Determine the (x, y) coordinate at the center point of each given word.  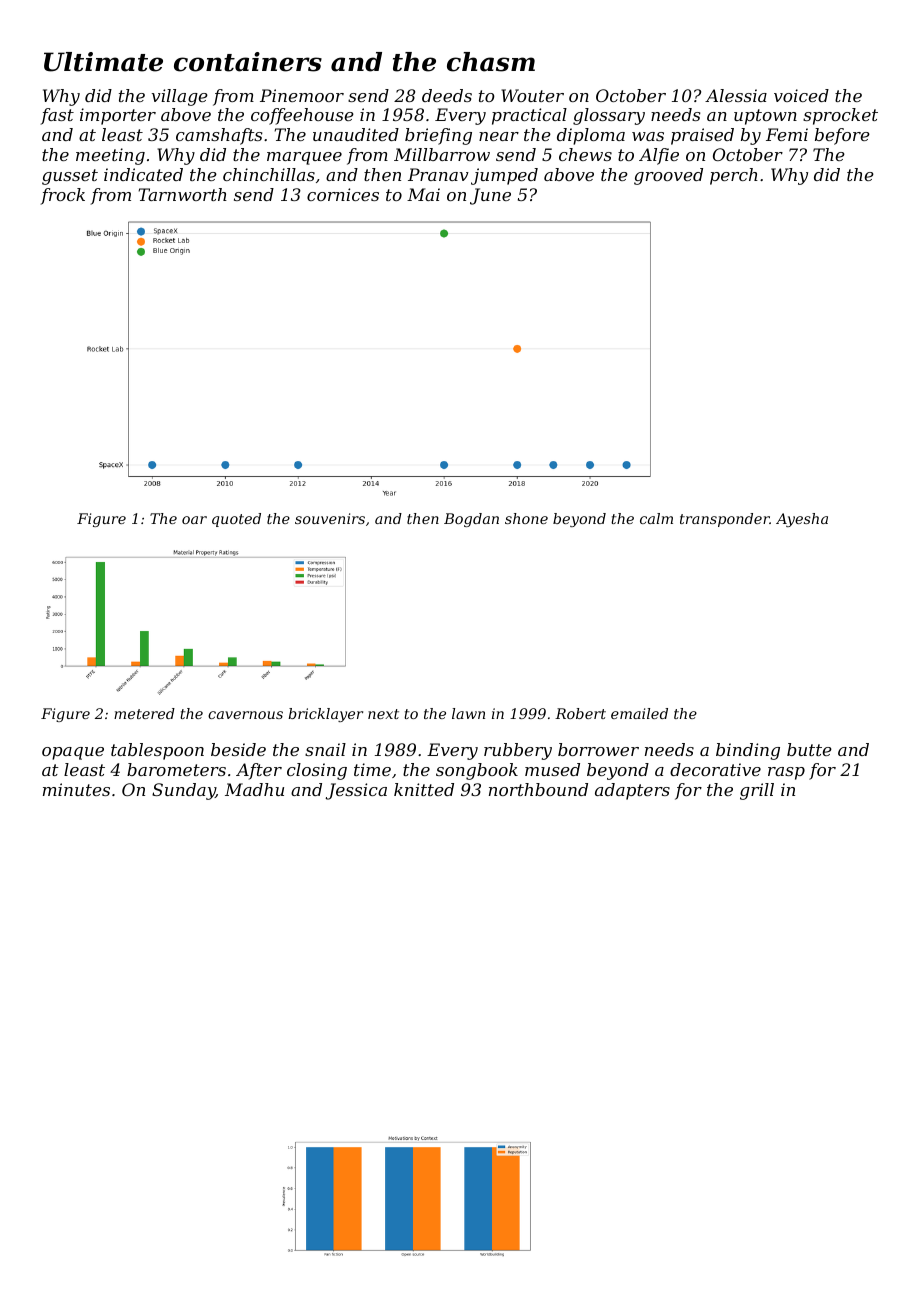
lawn (468, 713)
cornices (343, 194)
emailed (639, 713)
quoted (236, 520)
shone (526, 518)
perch (734, 176)
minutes (76, 789)
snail (325, 749)
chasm (491, 62)
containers (248, 62)
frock (62, 196)
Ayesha (802, 520)
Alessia (736, 95)
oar (194, 520)
